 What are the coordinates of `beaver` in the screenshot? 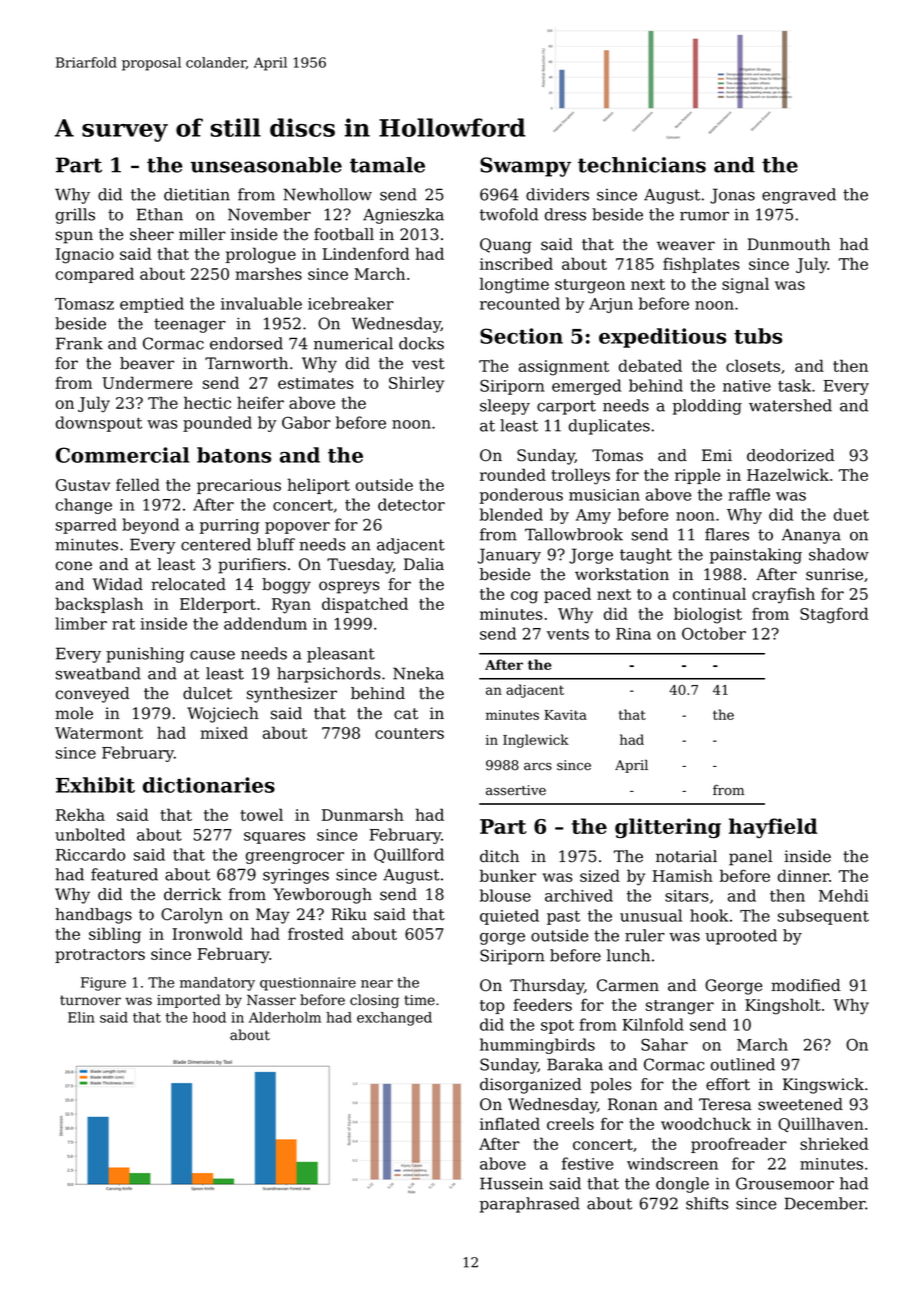 It's located at (147, 363).
